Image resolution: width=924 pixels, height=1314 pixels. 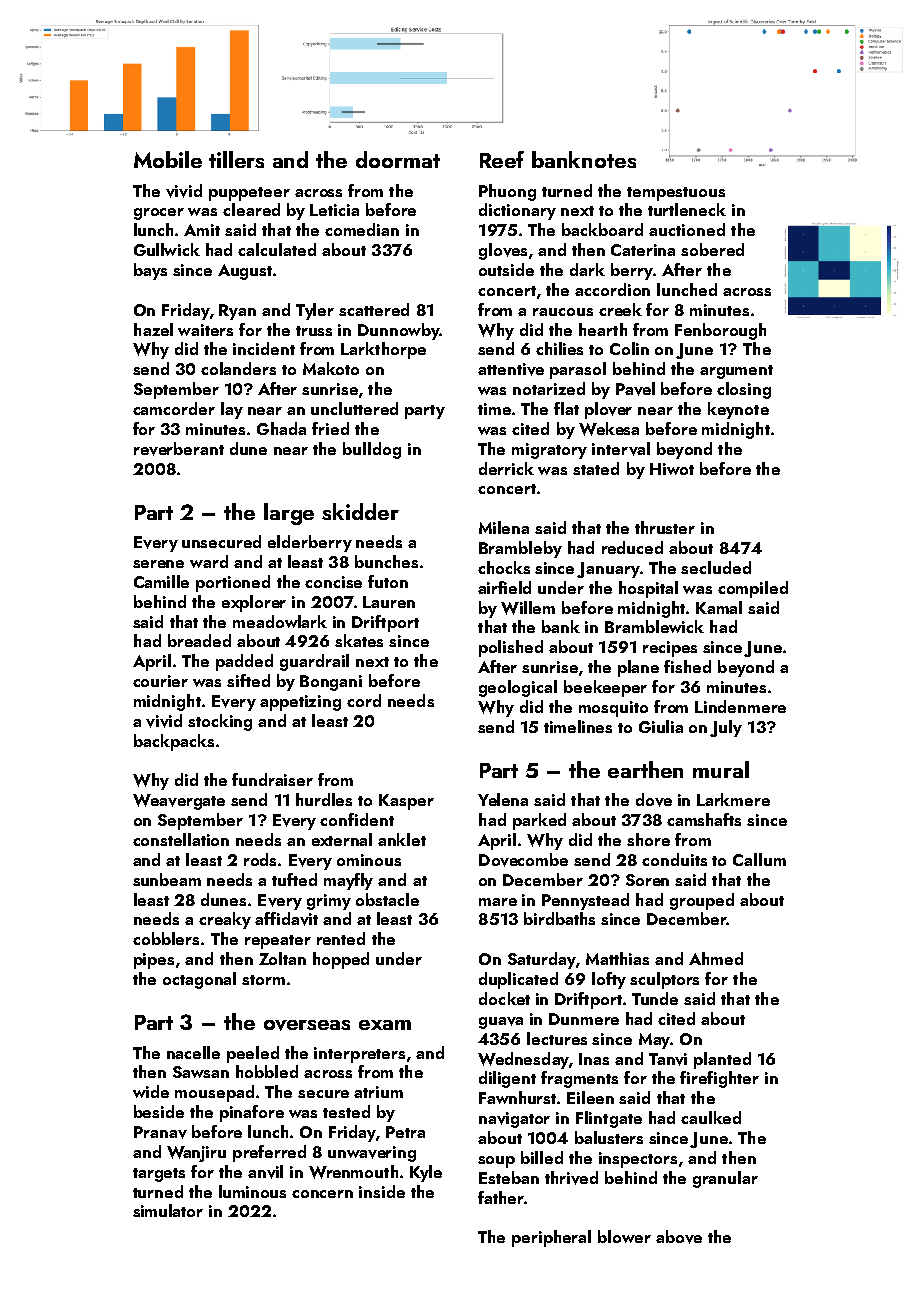 I want to click on raucous, so click(x=563, y=312).
